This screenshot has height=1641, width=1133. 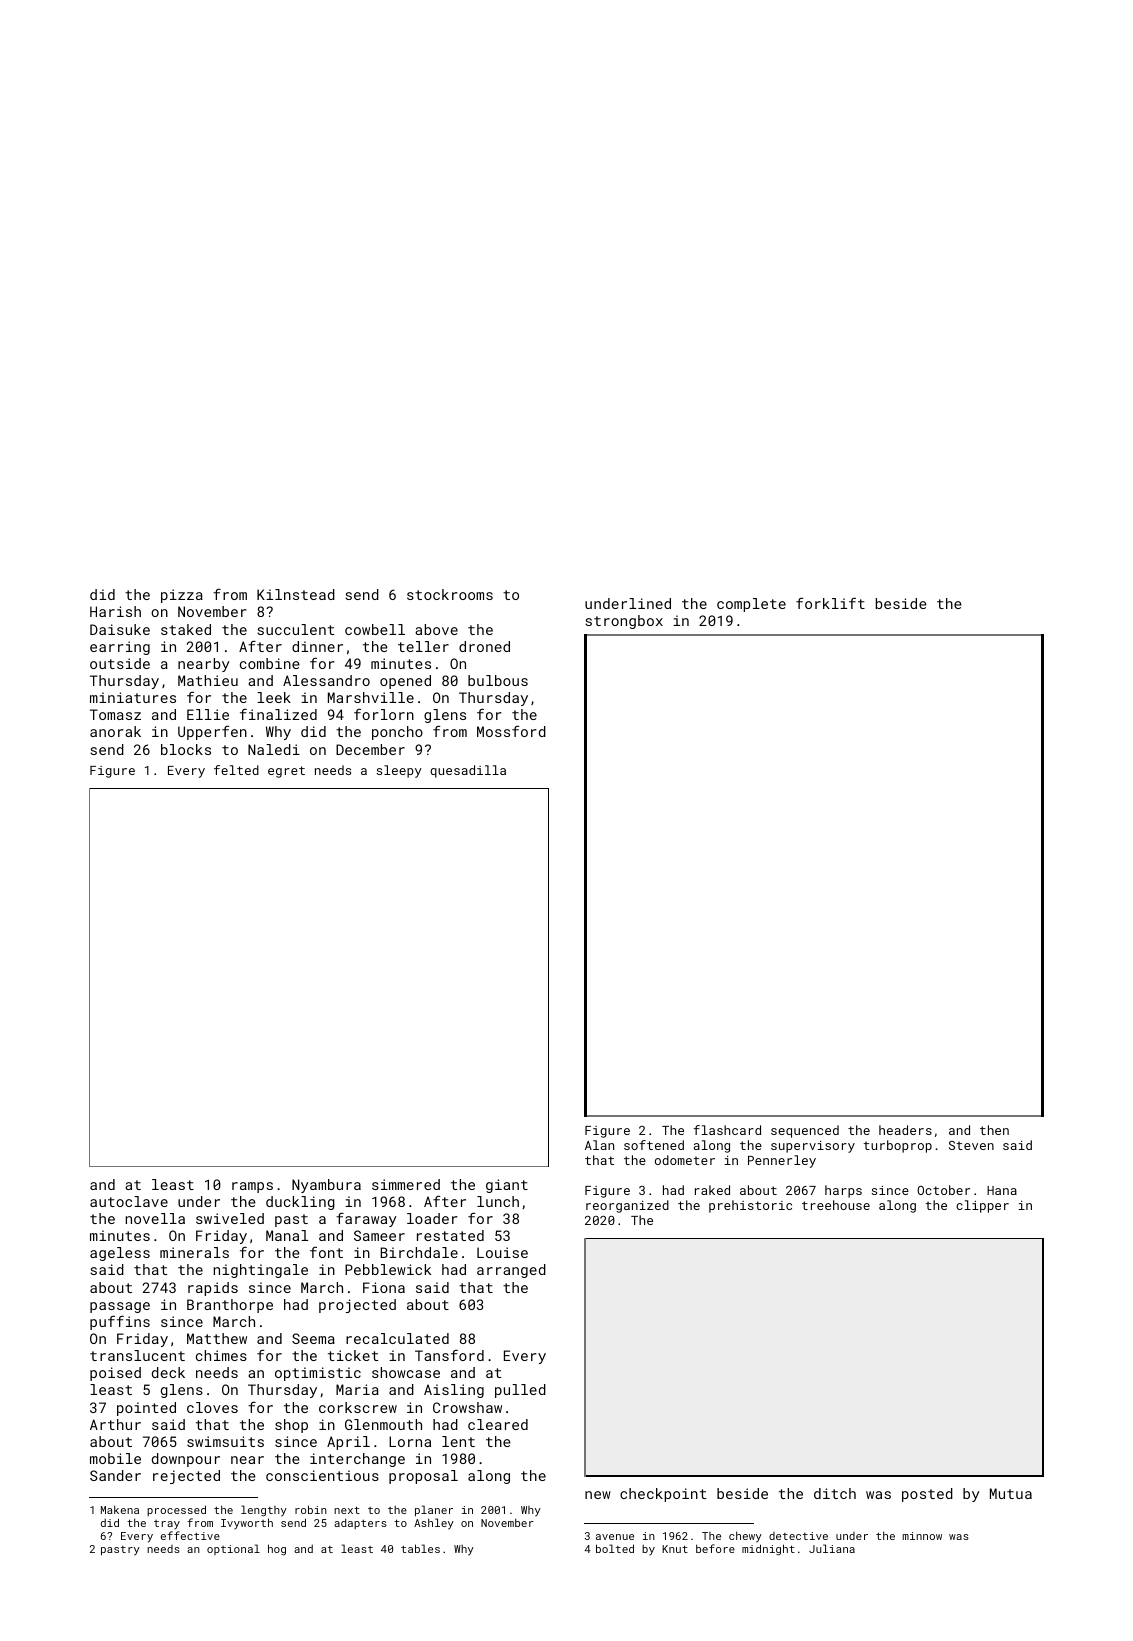 I want to click on reorganized, so click(x=627, y=1206).
